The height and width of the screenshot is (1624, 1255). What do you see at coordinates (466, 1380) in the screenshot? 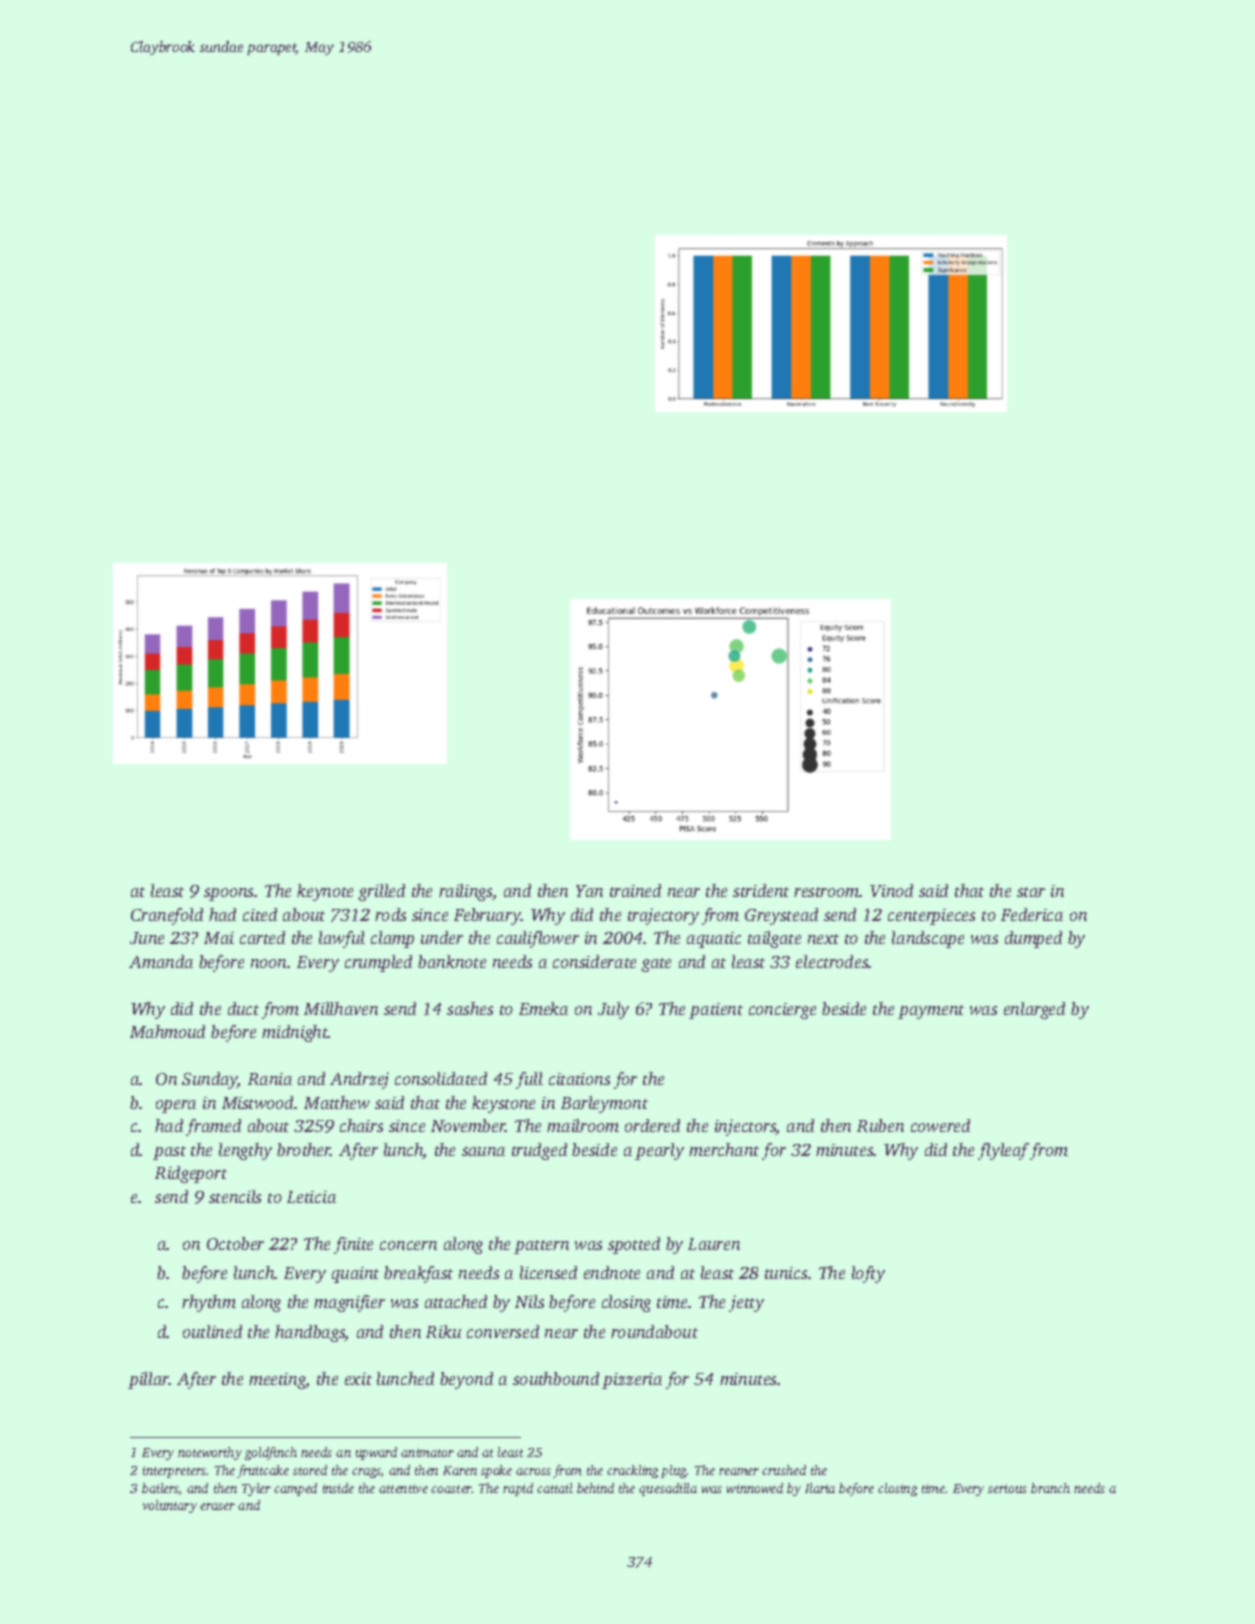
I see `beyond` at bounding box center [466, 1380].
